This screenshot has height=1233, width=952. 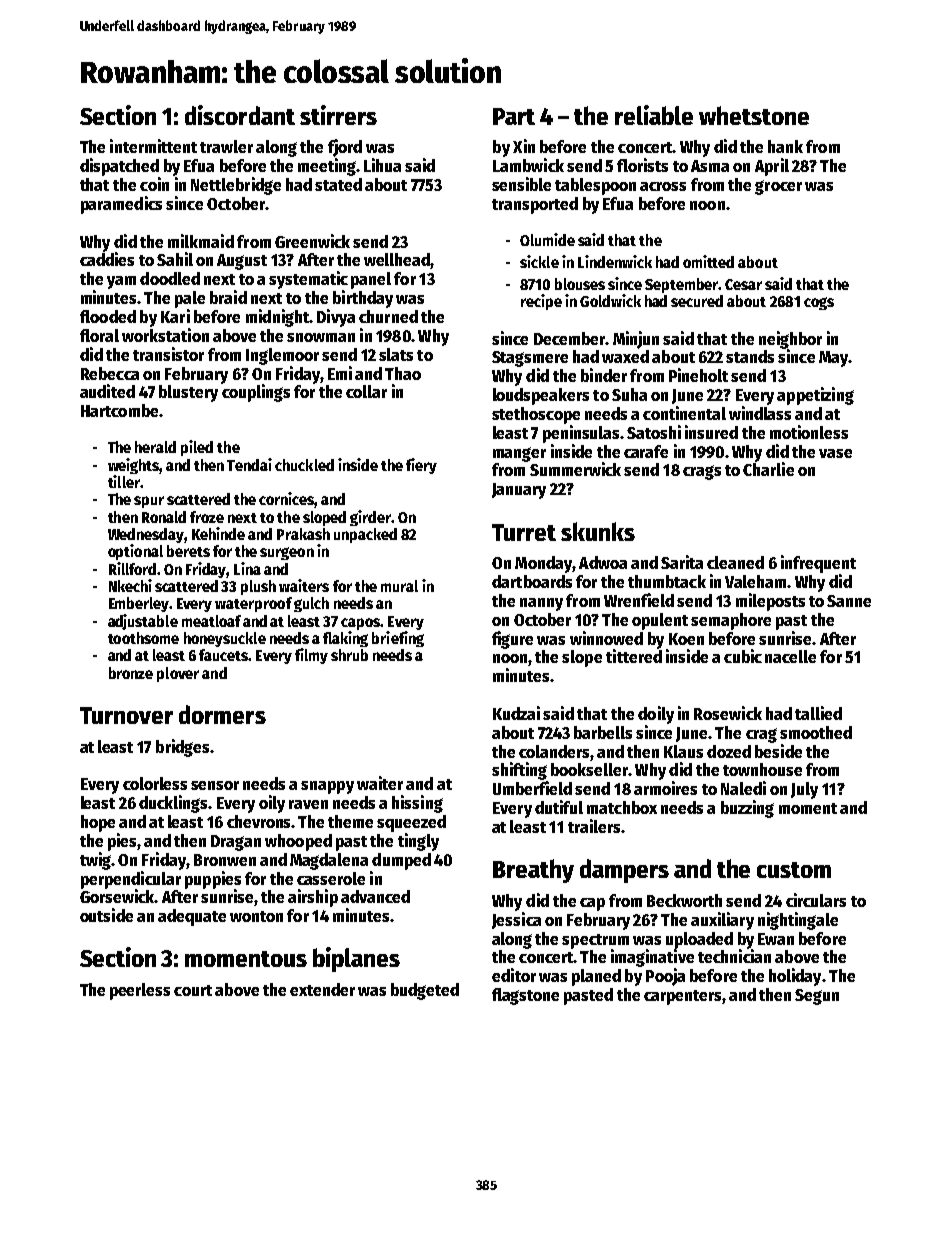 What do you see at coordinates (817, 997) in the screenshot?
I see `Segun` at bounding box center [817, 997].
